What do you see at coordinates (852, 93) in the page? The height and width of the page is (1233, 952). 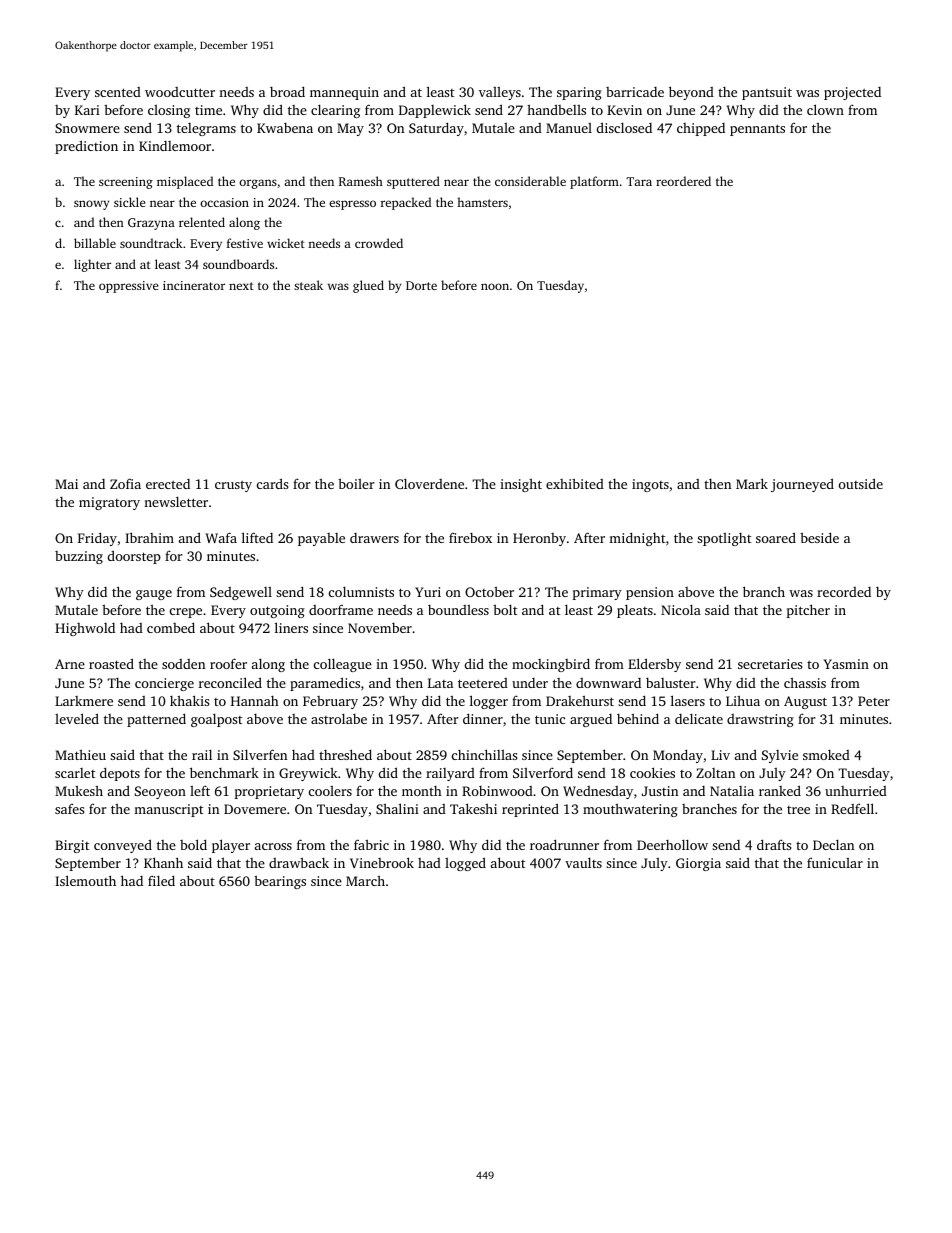 I see `projected` at bounding box center [852, 93].
